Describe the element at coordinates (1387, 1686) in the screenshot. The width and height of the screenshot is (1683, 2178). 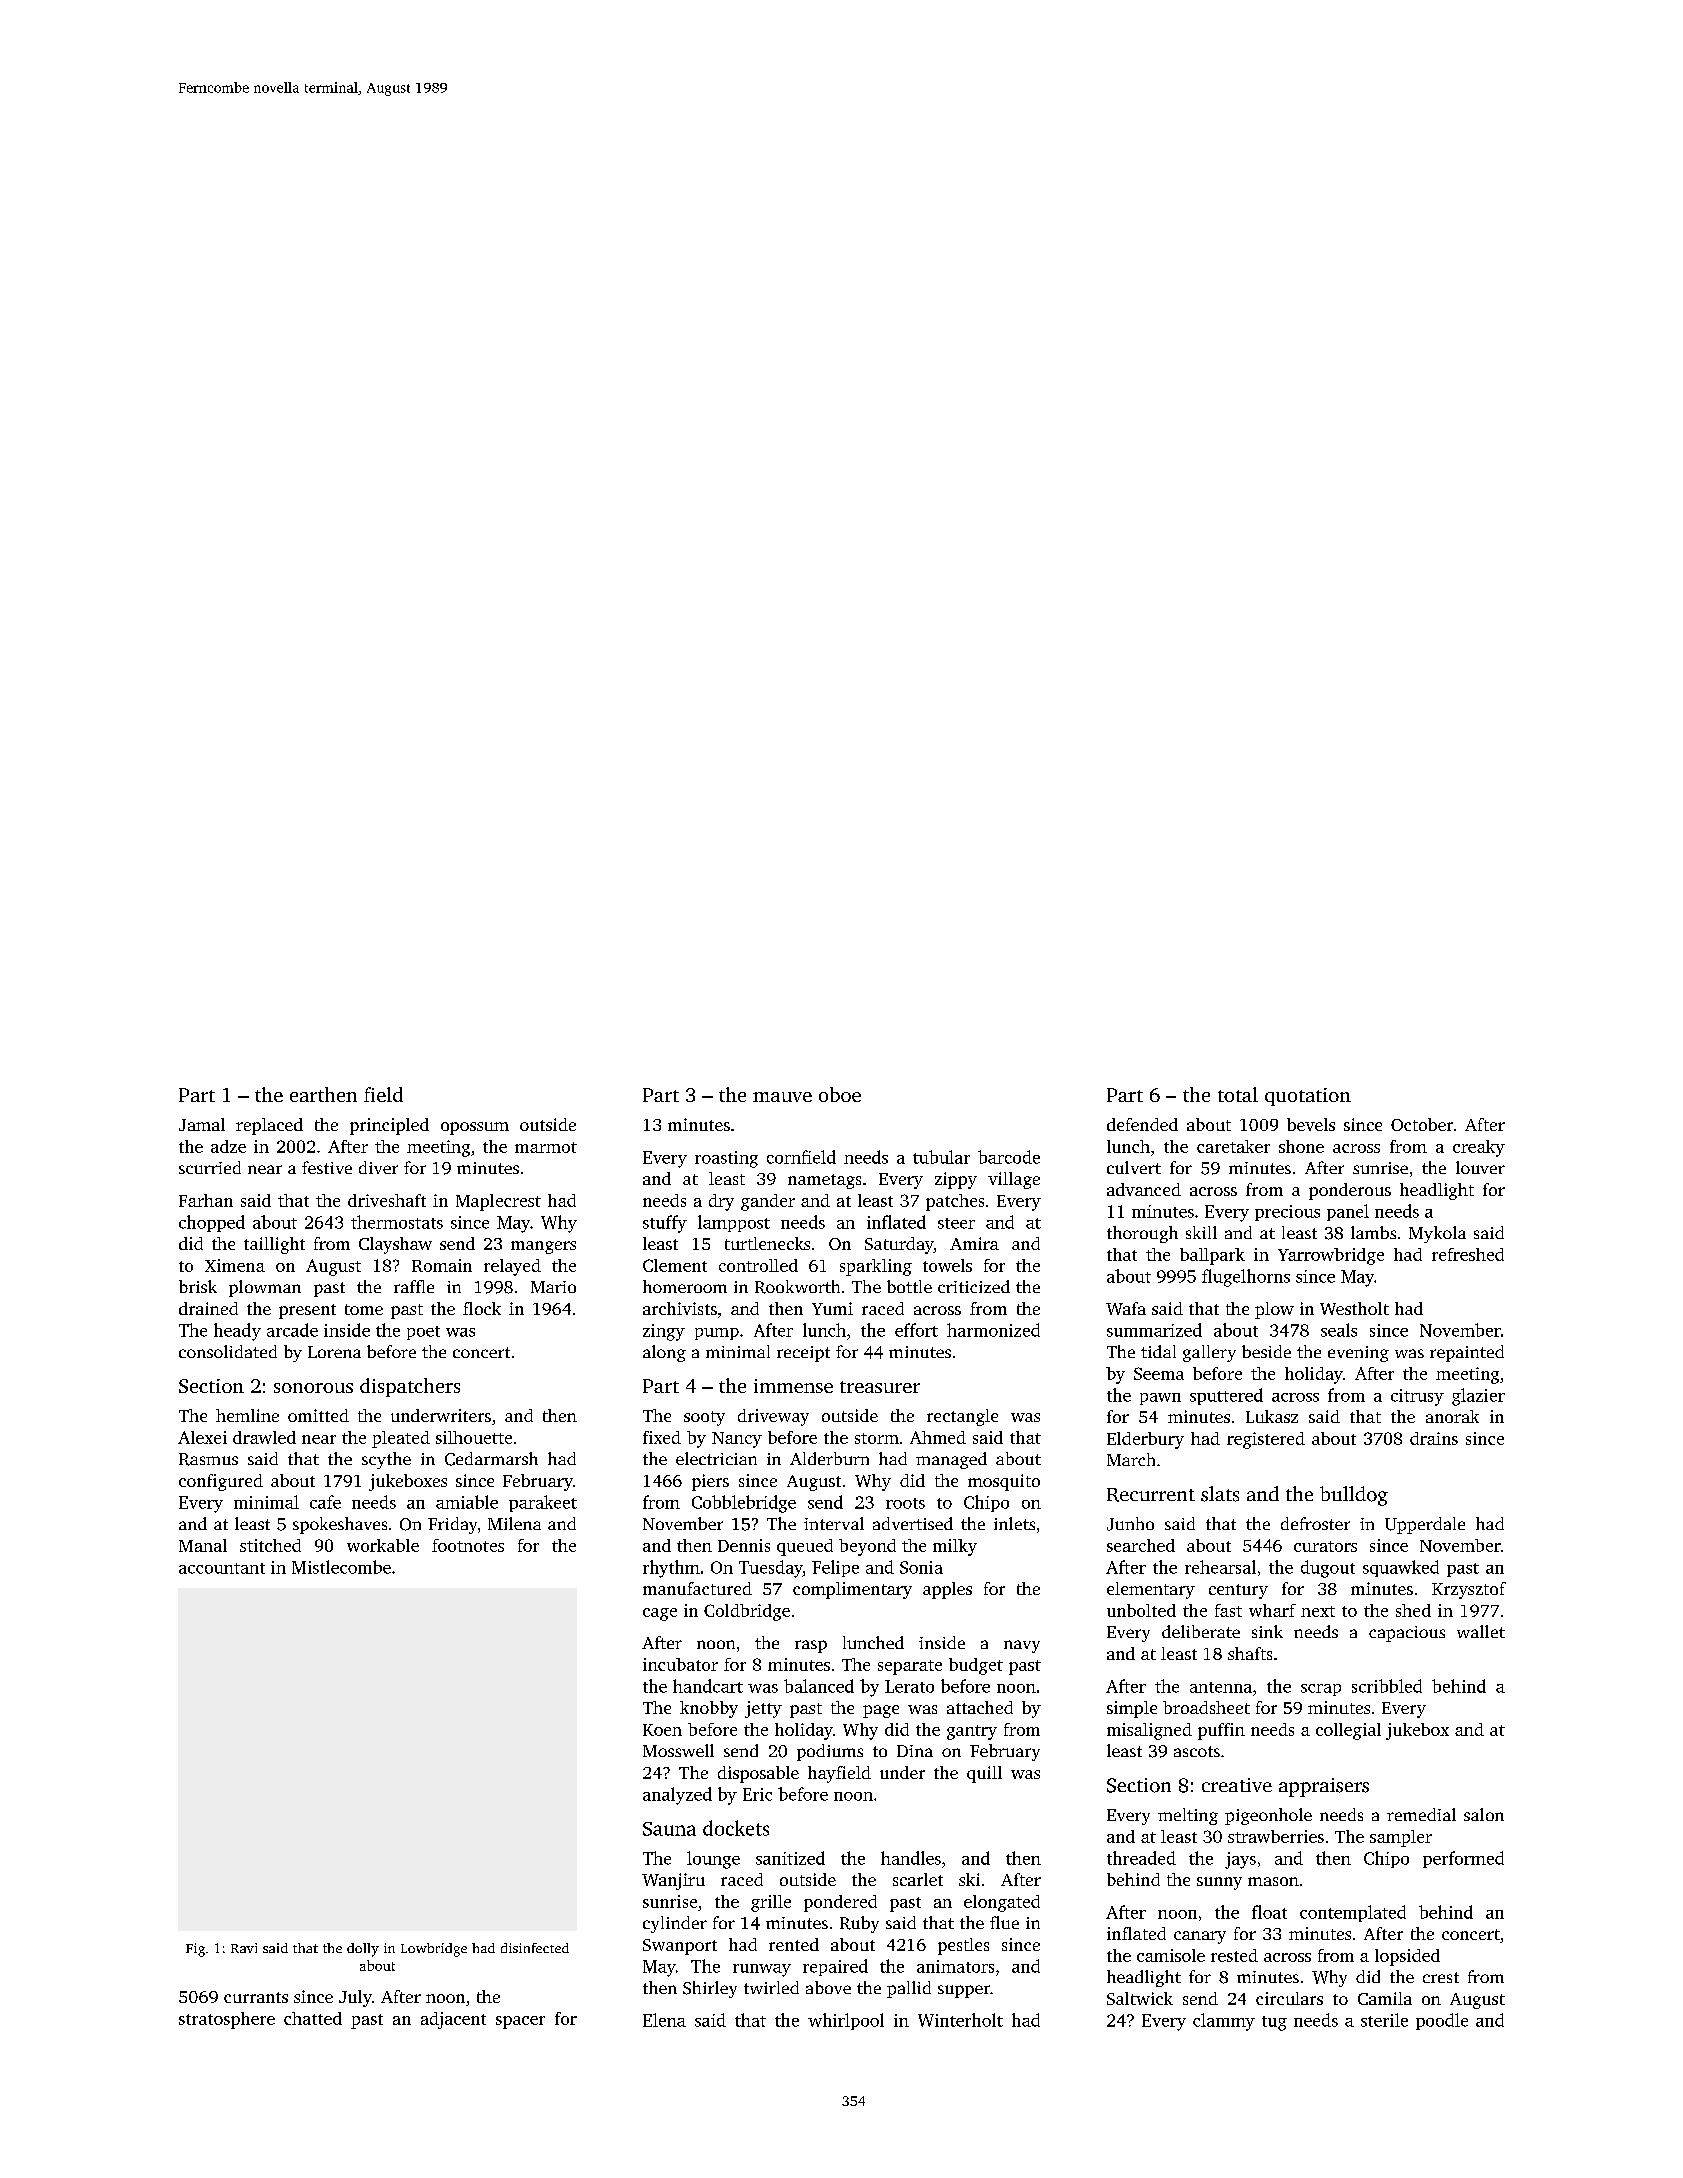
I see `scribbled` at that location.
